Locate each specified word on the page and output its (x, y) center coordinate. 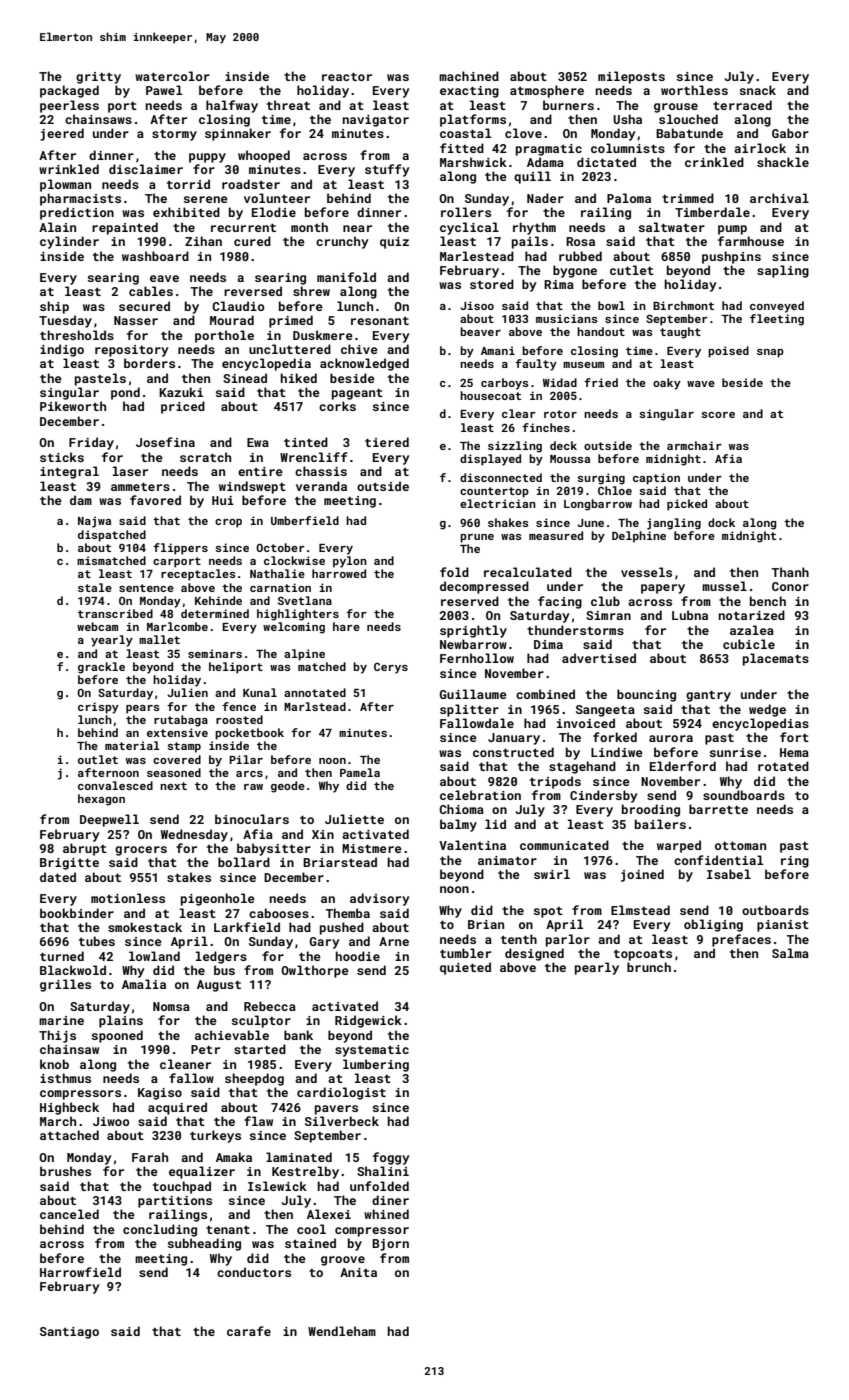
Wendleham (342, 1331)
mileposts (631, 77)
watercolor (172, 76)
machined (469, 76)
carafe (249, 1331)
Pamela (360, 772)
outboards (775, 910)
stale (95, 587)
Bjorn (390, 1245)
